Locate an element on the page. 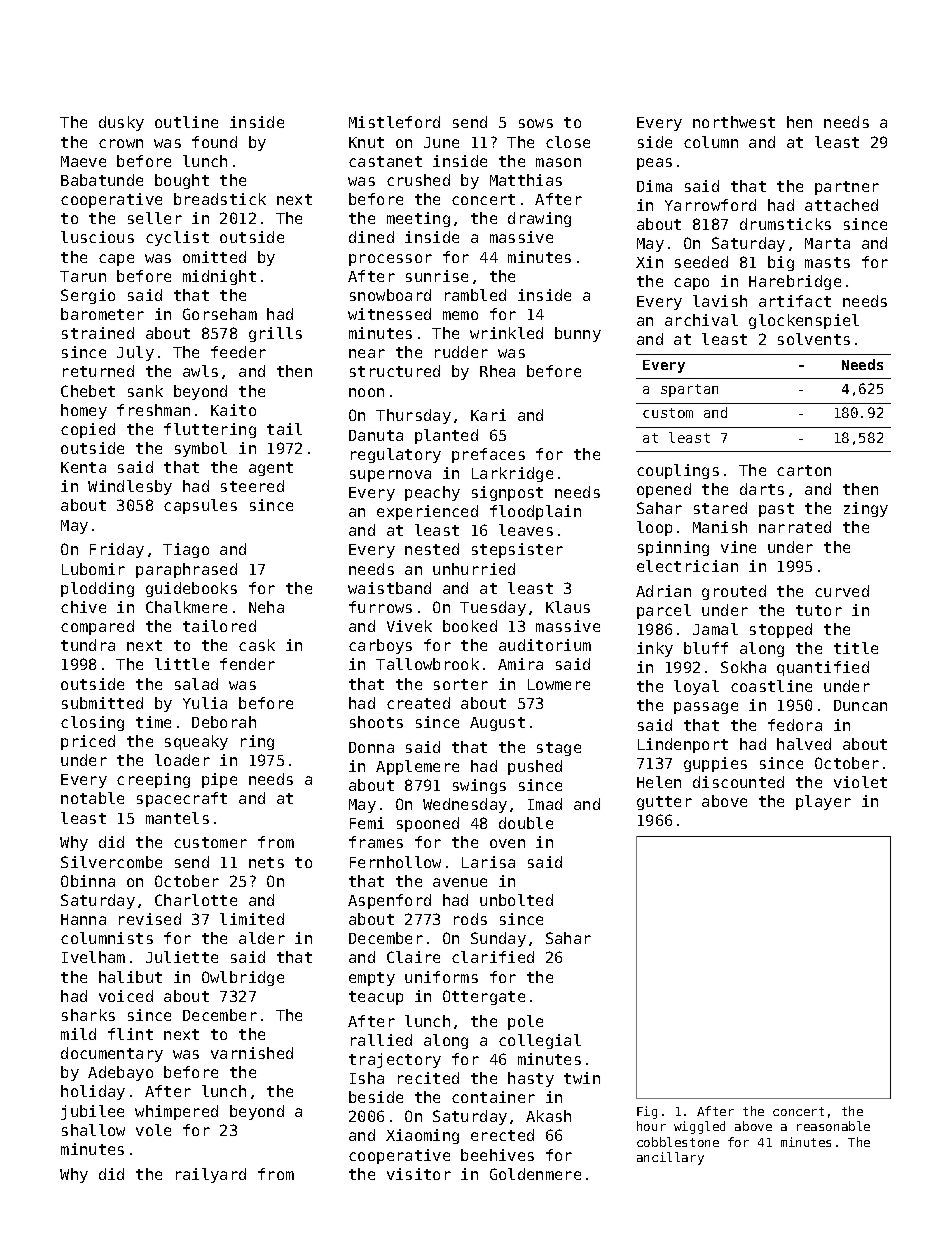 The width and height of the page is (952, 1233). masts is located at coordinates (827, 262).
